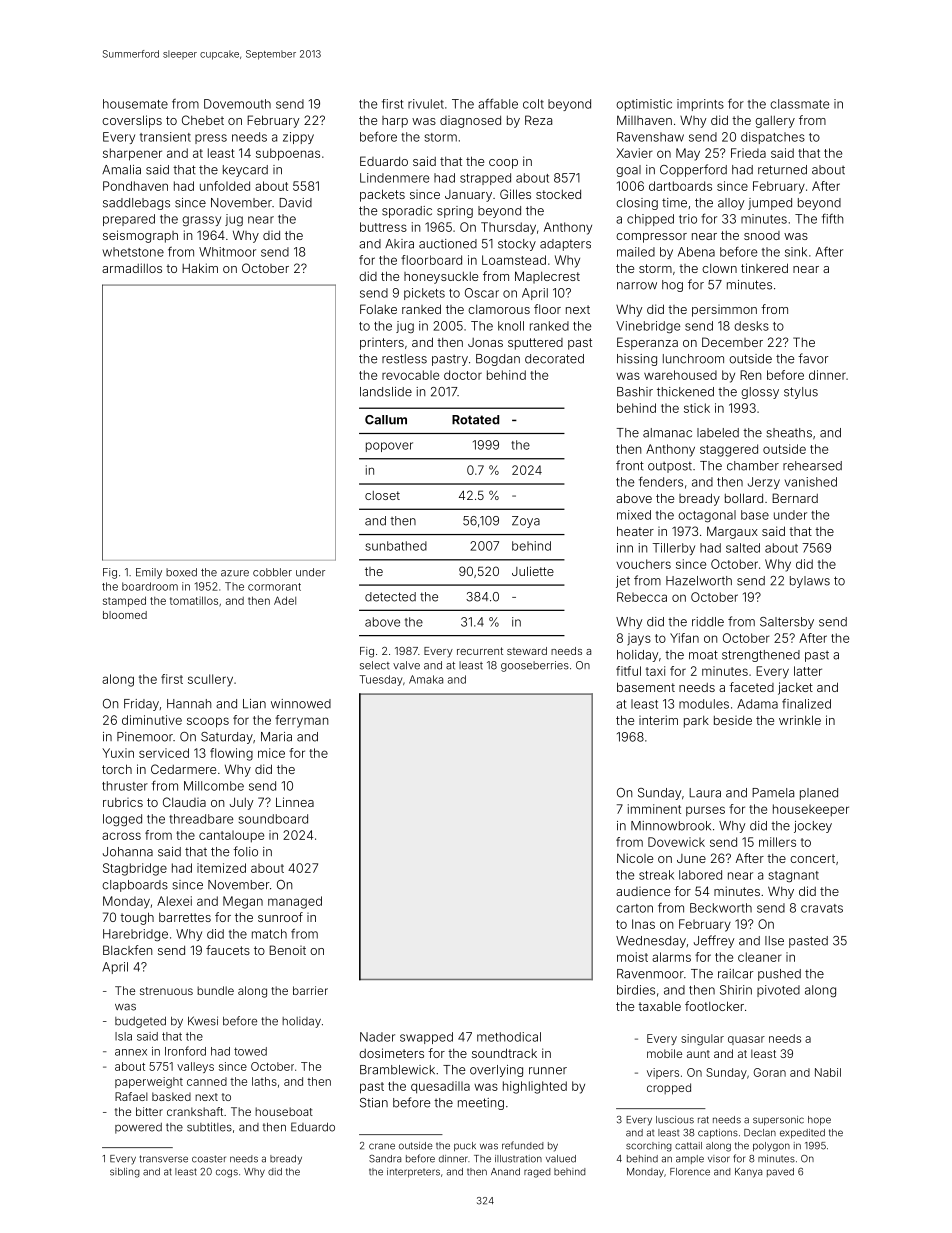 Image resolution: width=952 pixels, height=1233 pixels. I want to click on Rotated, so click(475, 420).
